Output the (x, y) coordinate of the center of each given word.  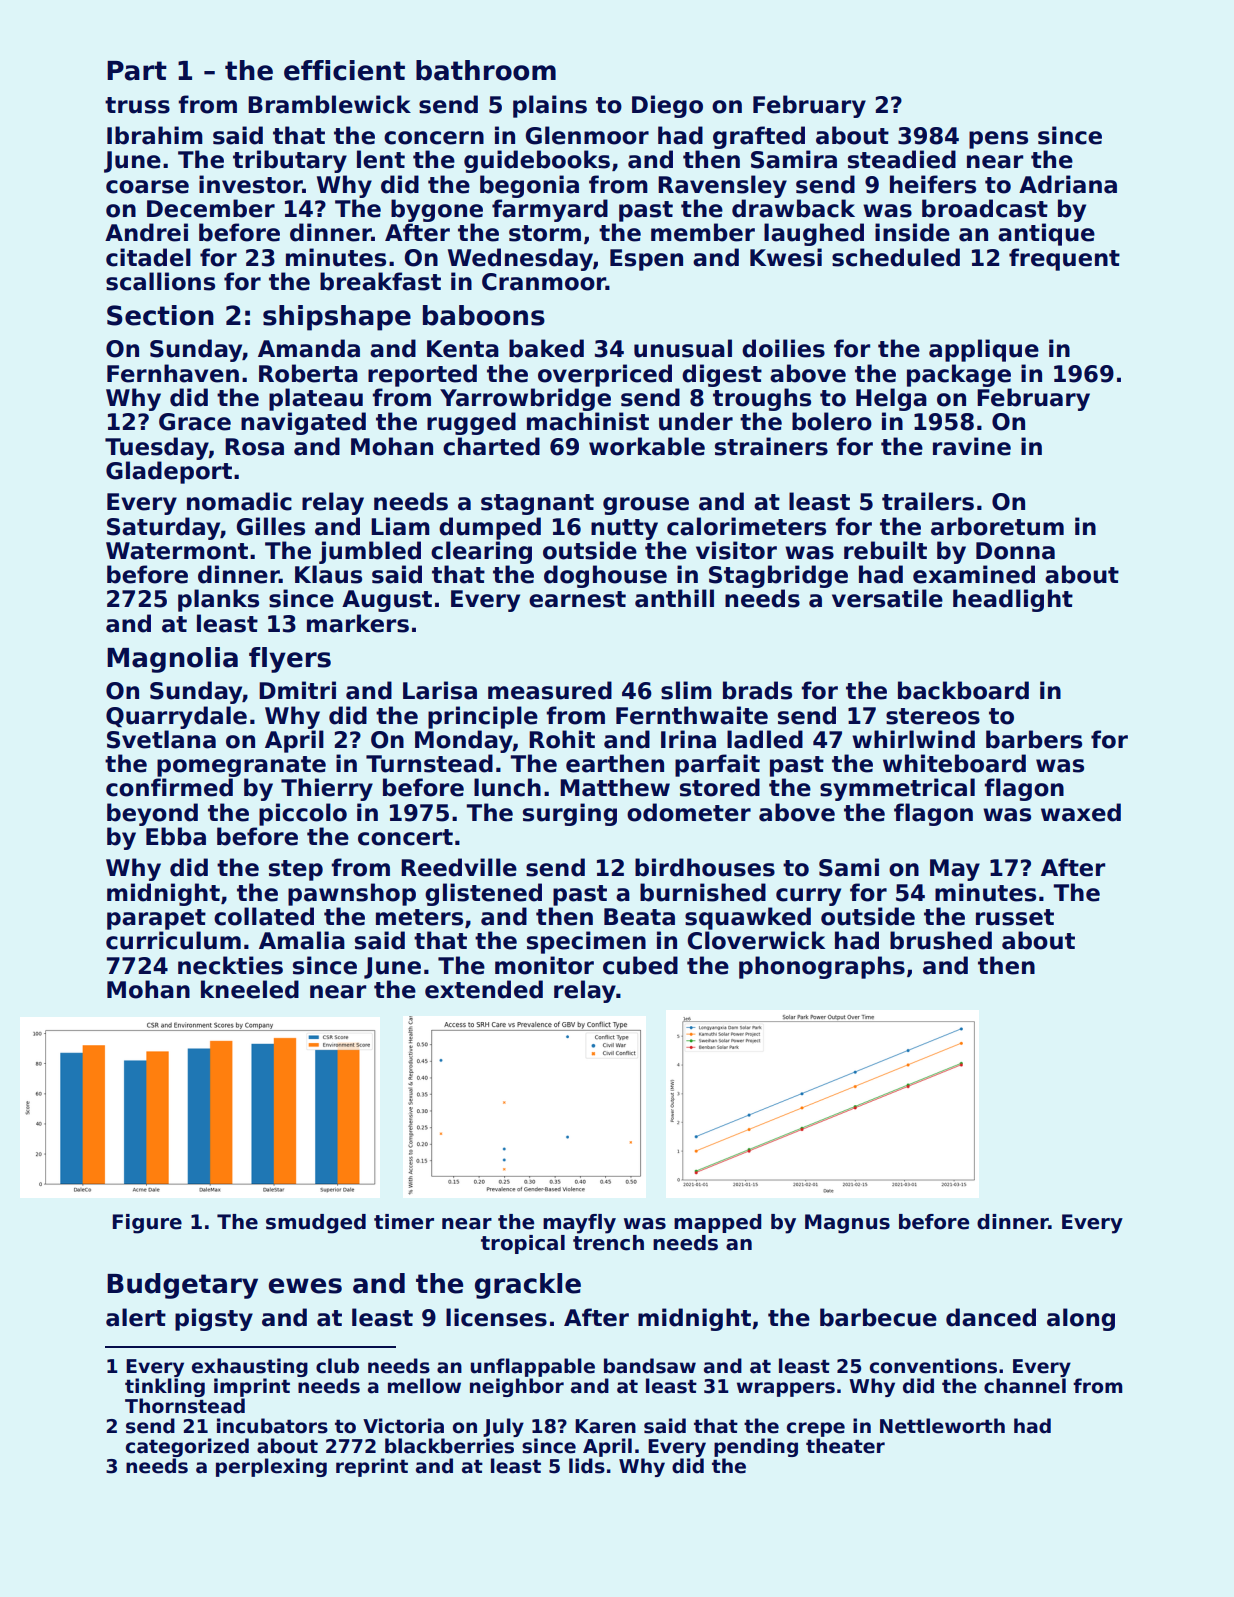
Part (137, 71)
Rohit (562, 739)
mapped (718, 1223)
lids (587, 1466)
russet (1015, 917)
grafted (759, 137)
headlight (1013, 600)
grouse (646, 506)
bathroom (486, 70)
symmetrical (897, 789)
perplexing (271, 1467)
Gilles (271, 526)
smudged (316, 1224)
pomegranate (241, 766)
